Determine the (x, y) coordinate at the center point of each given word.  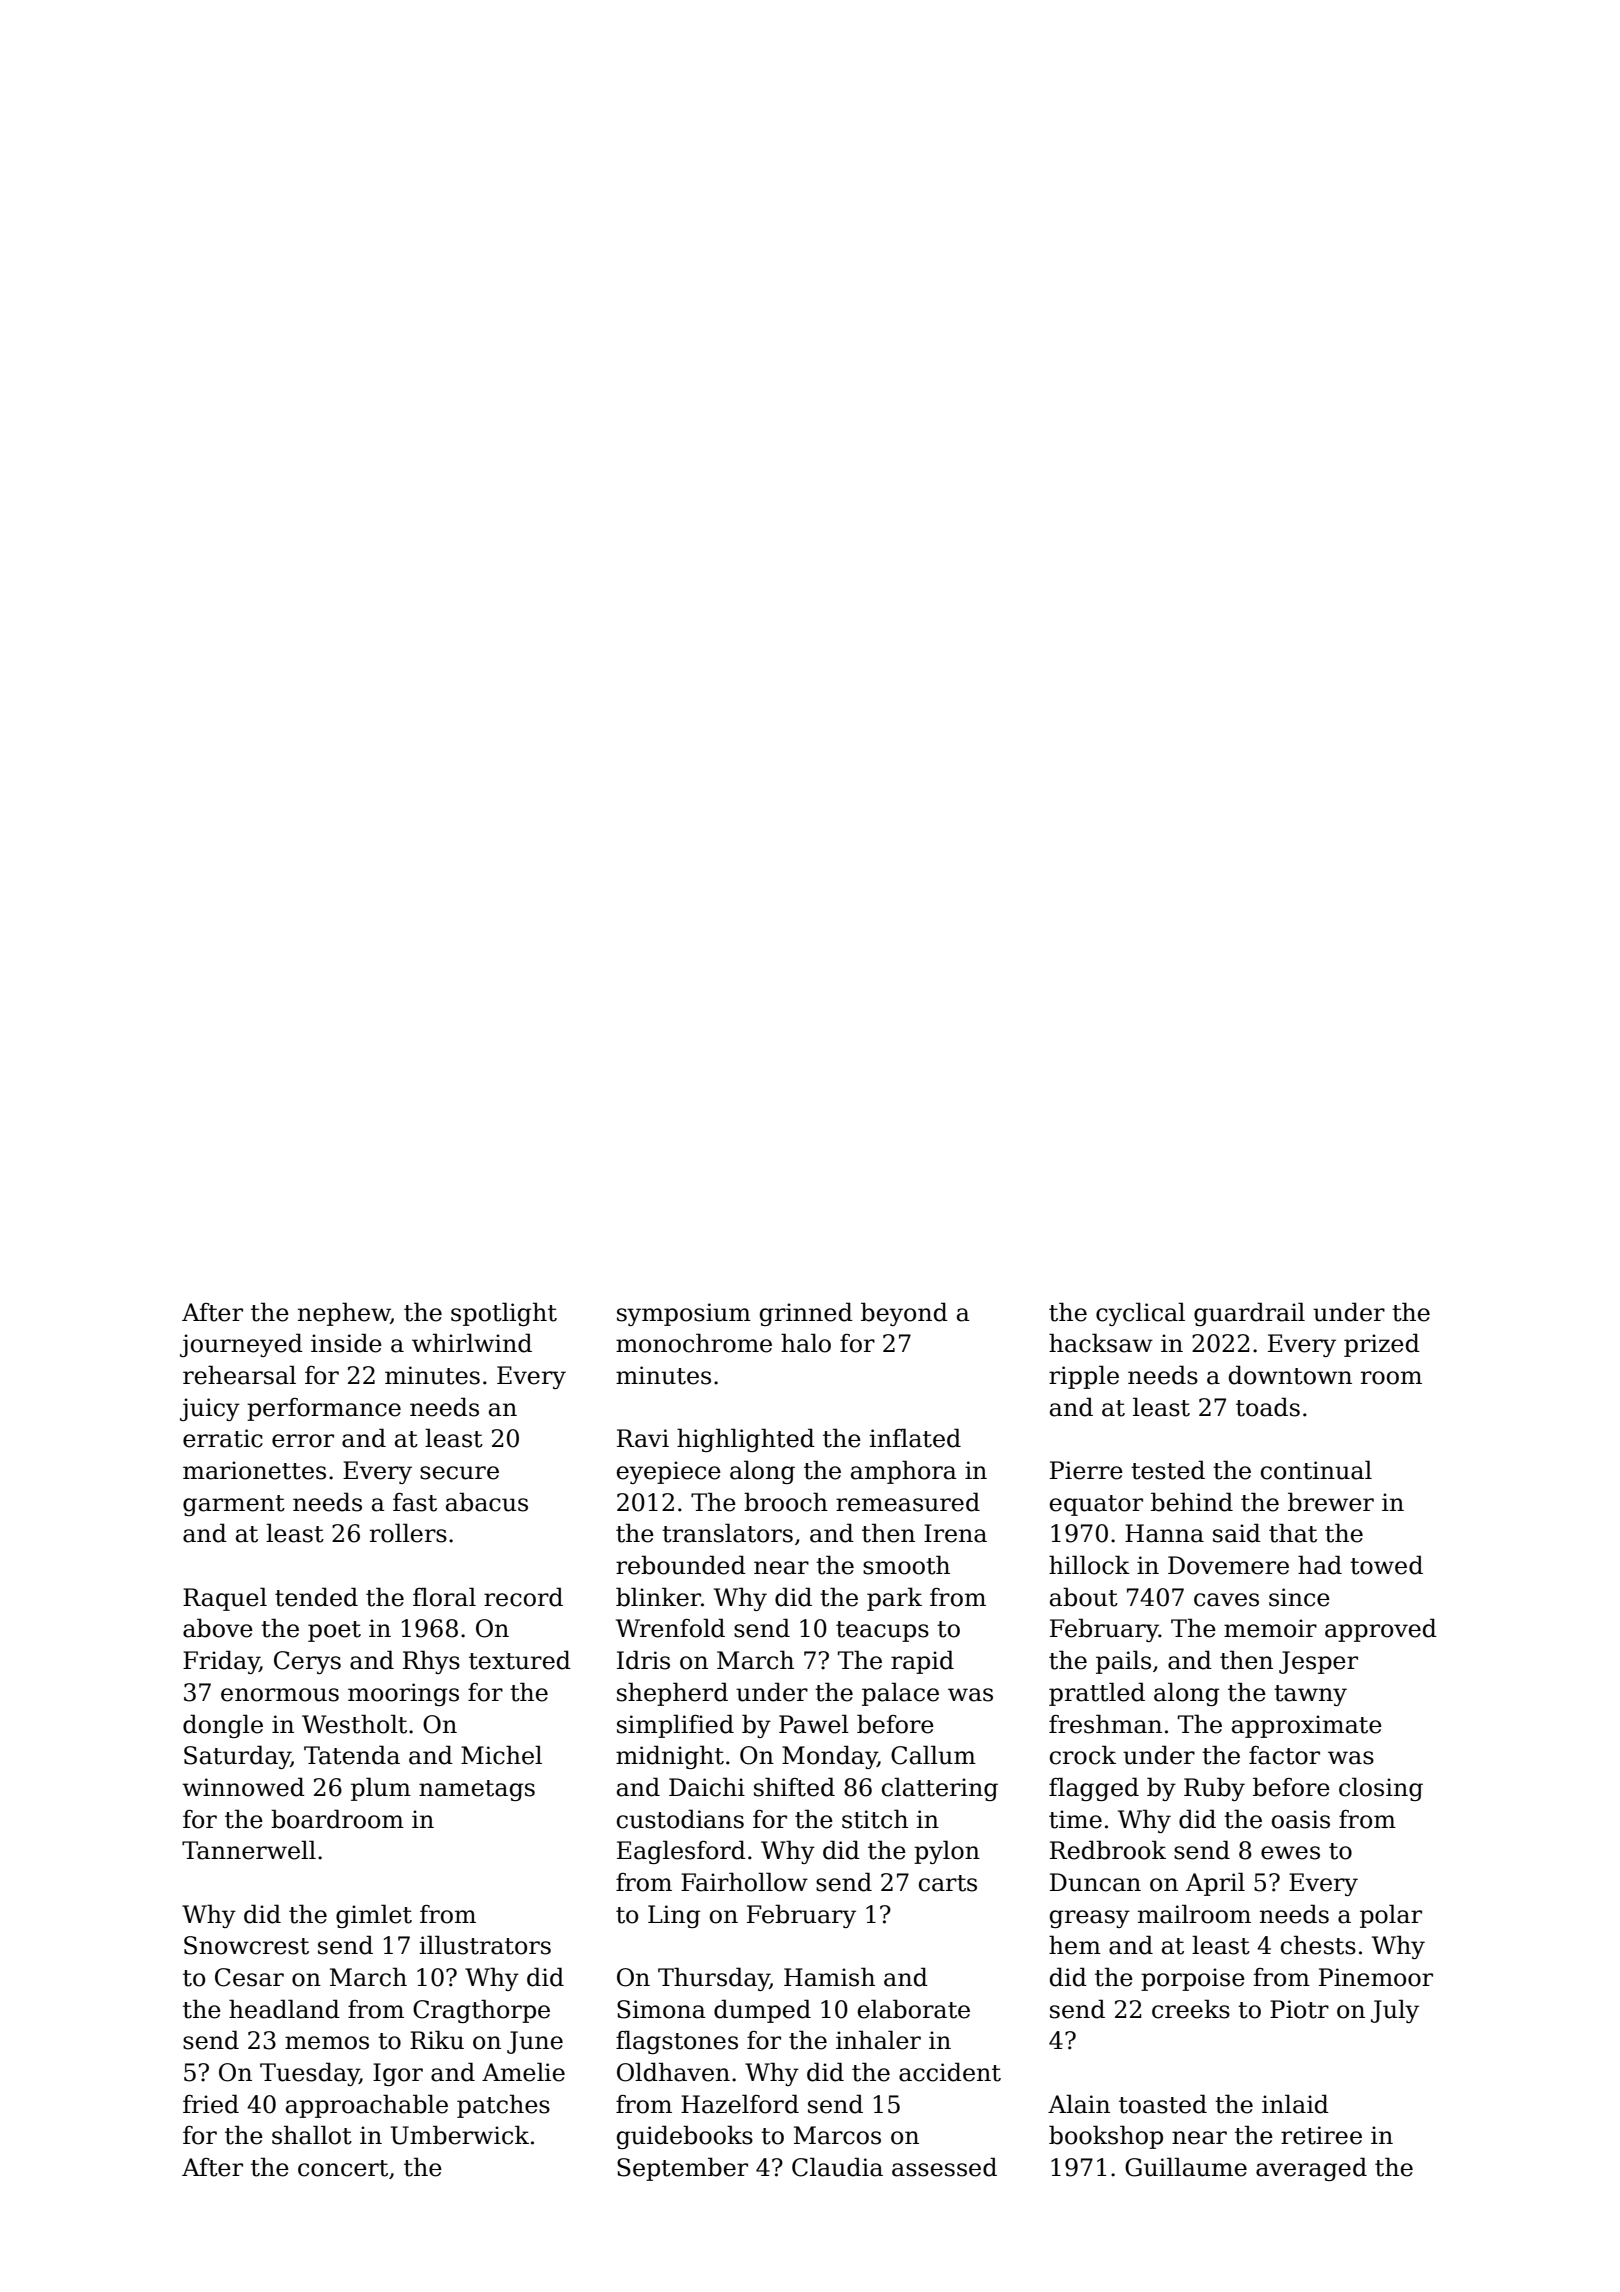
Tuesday (309, 2074)
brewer (1331, 1502)
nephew (344, 1314)
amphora (904, 1472)
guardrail (1249, 1314)
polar (1391, 1916)
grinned (806, 1314)
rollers (408, 1533)
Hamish (829, 1977)
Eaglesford (681, 1852)
